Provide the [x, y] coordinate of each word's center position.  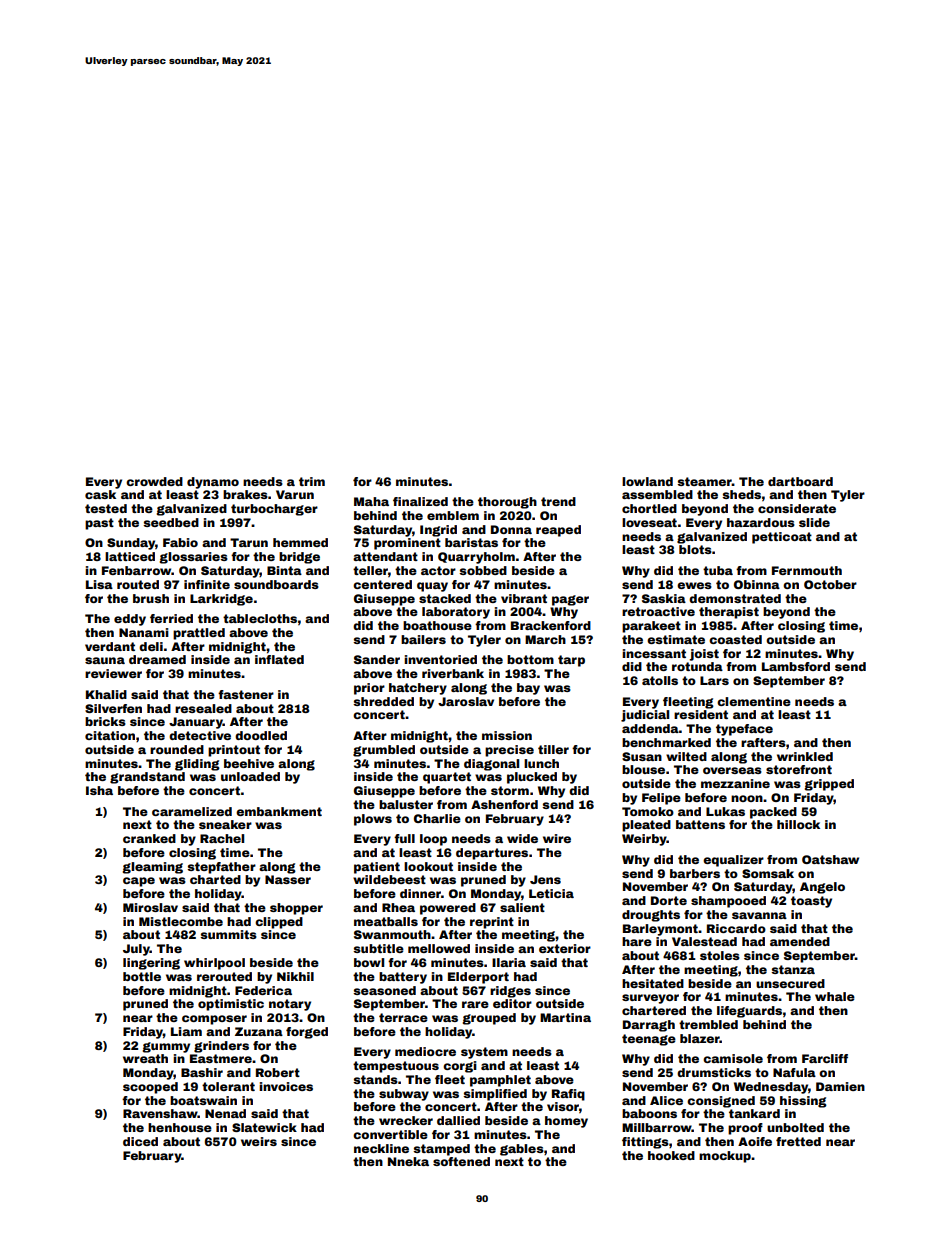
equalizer [733, 861]
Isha [99, 790]
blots [695, 549]
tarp [571, 661]
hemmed [300, 542]
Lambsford [796, 666]
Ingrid [438, 531]
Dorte [669, 900]
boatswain [203, 1100]
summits [228, 934]
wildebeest [389, 879]
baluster [406, 804]
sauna [105, 660]
